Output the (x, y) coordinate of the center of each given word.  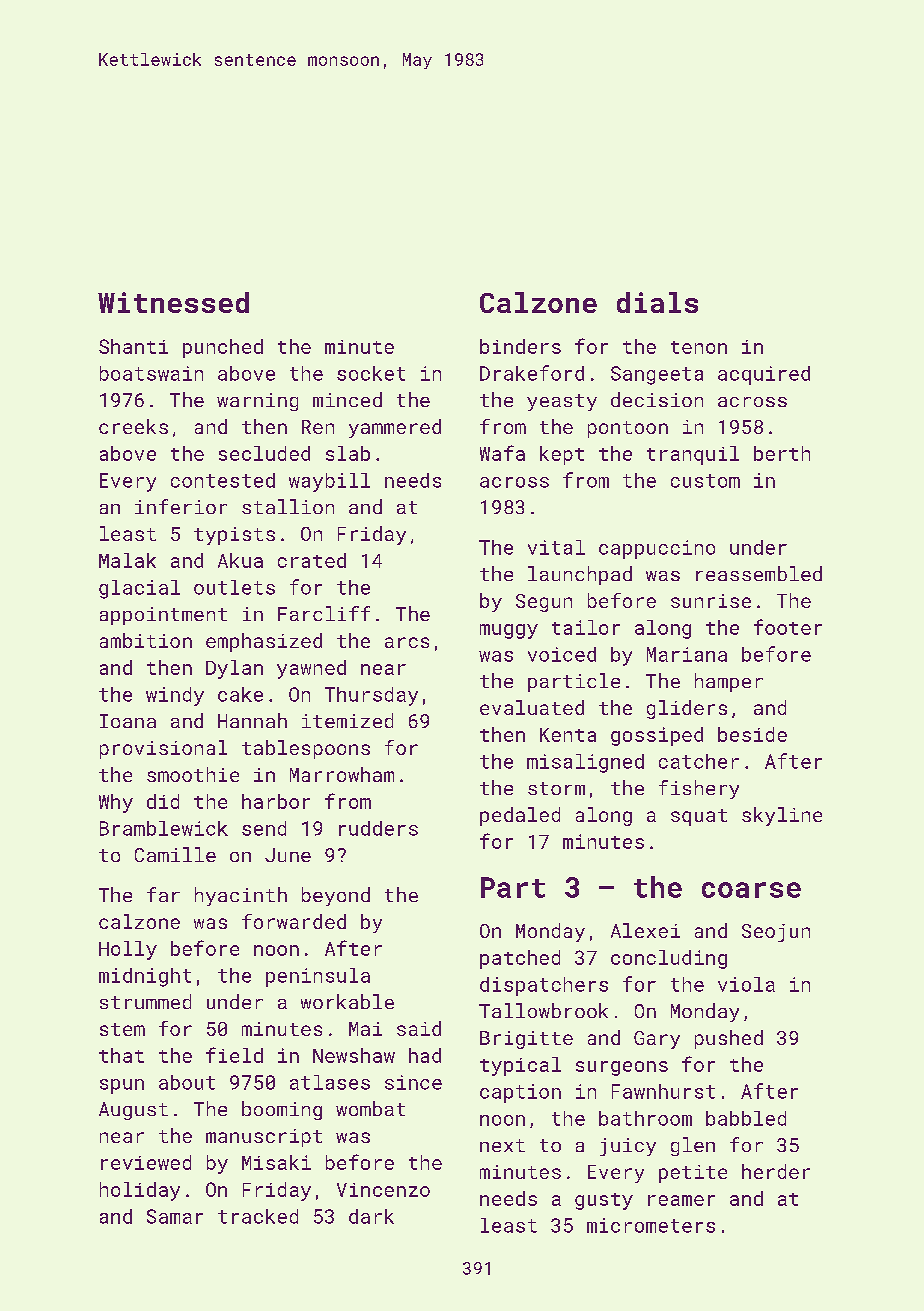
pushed (729, 1039)
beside (752, 734)
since (413, 1082)
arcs (407, 642)
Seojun (776, 933)
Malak (127, 560)
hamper (729, 682)
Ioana (128, 721)
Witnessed (173, 302)
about (187, 1082)
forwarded (294, 921)
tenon (699, 347)
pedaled (520, 816)
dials (657, 302)
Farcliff (324, 613)
